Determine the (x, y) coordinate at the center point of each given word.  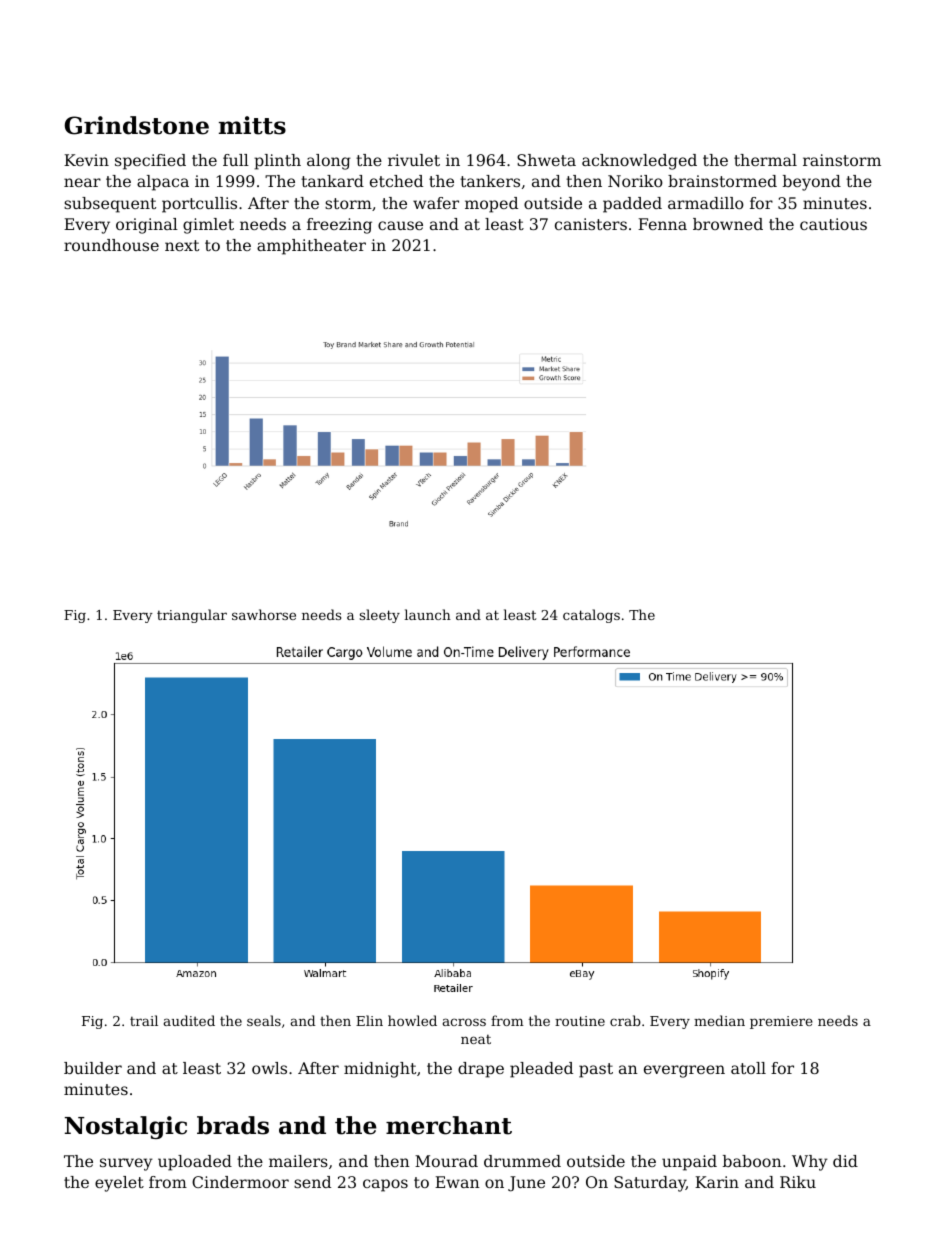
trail (144, 1020)
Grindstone (137, 125)
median (719, 1020)
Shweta (546, 160)
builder (93, 1068)
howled (412, 1020)
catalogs (591, 616)
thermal (765, 160)
